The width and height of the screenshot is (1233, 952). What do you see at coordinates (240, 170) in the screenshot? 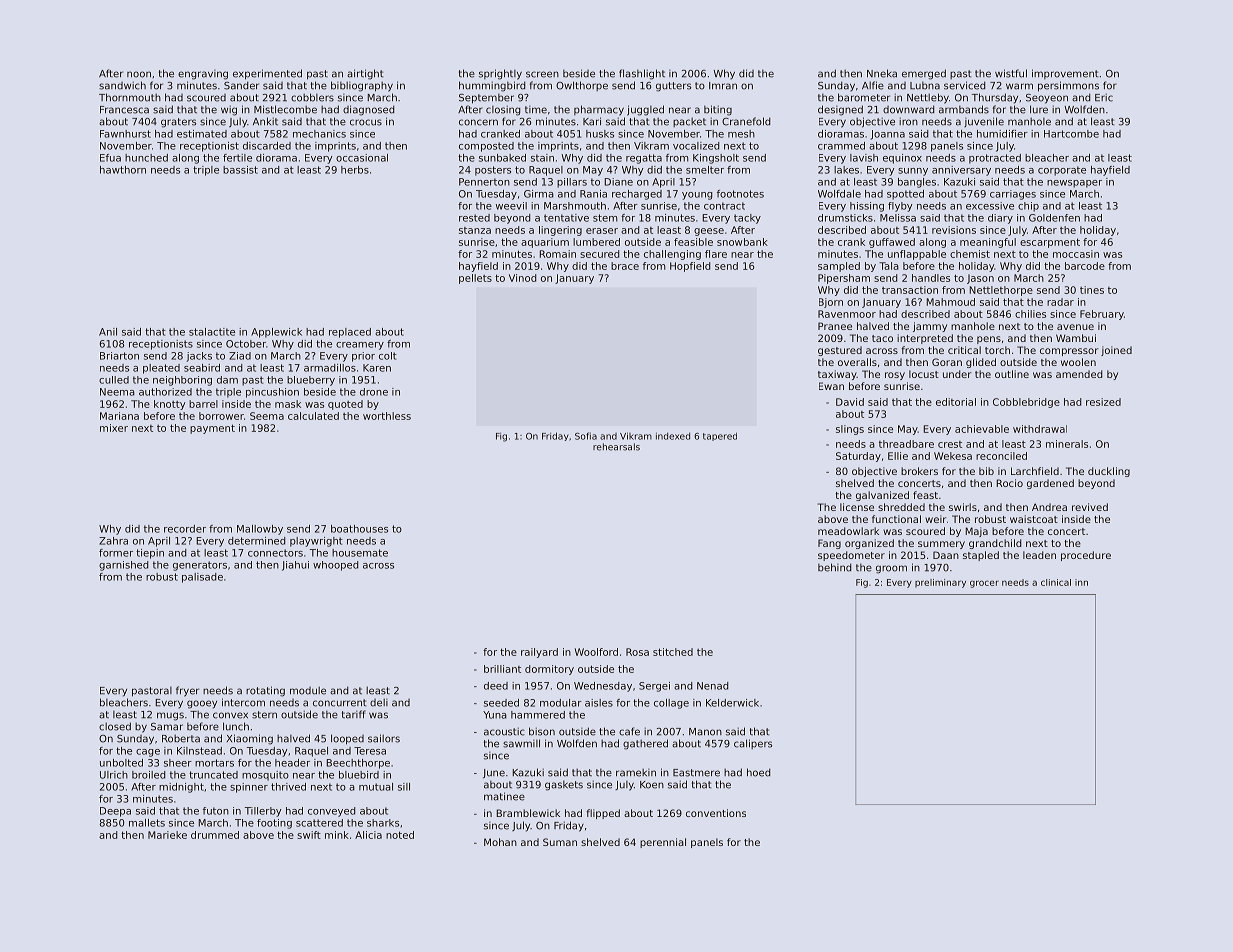
I see `bassist` at bounding box center [240, 170].
